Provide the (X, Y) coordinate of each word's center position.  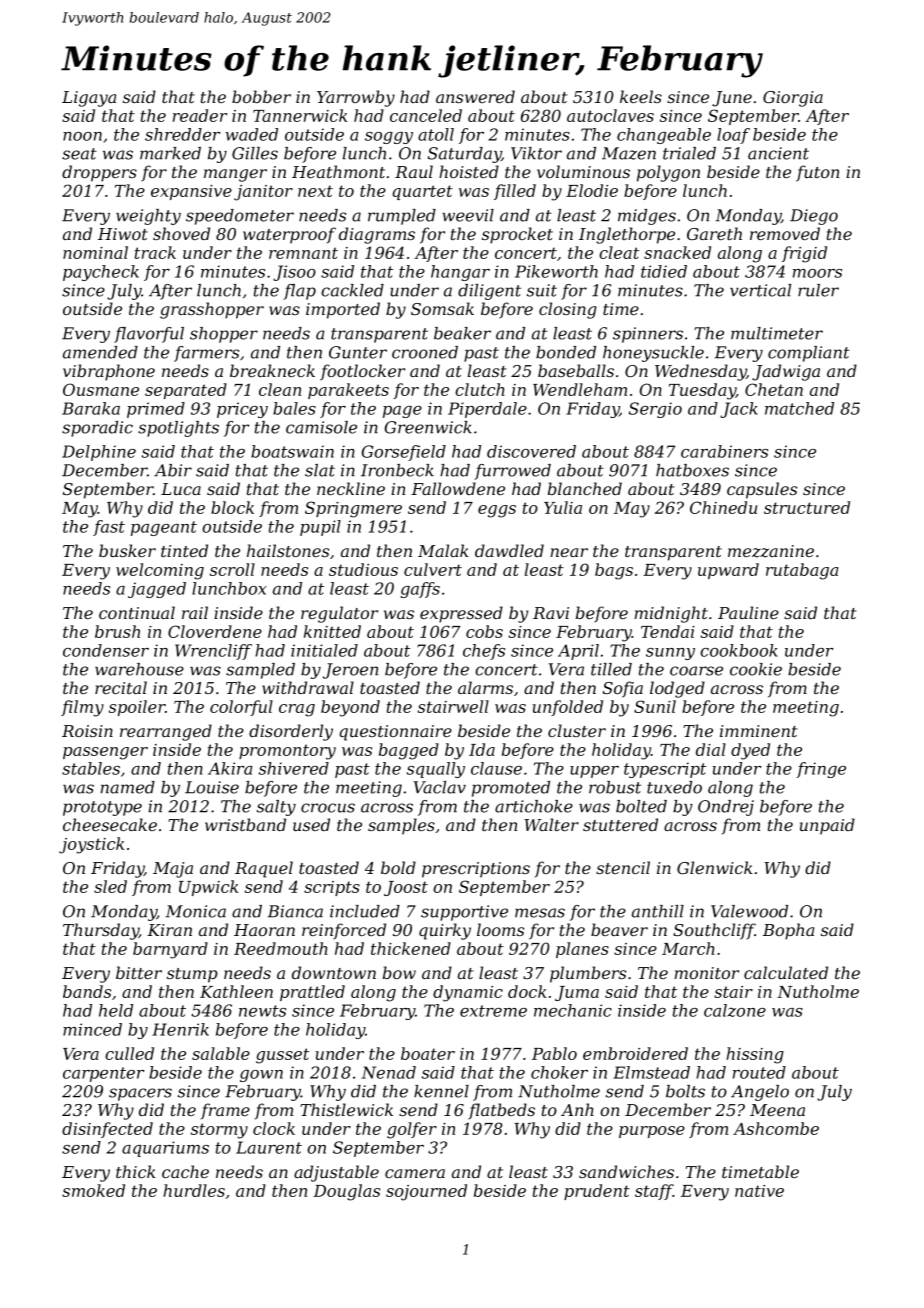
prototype (102, 808)
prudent (597, 1192)
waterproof (289, 235)
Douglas (346, 1192)
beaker (462, 333)
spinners (648, 335)
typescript (665, 770)
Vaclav (440, 787)
